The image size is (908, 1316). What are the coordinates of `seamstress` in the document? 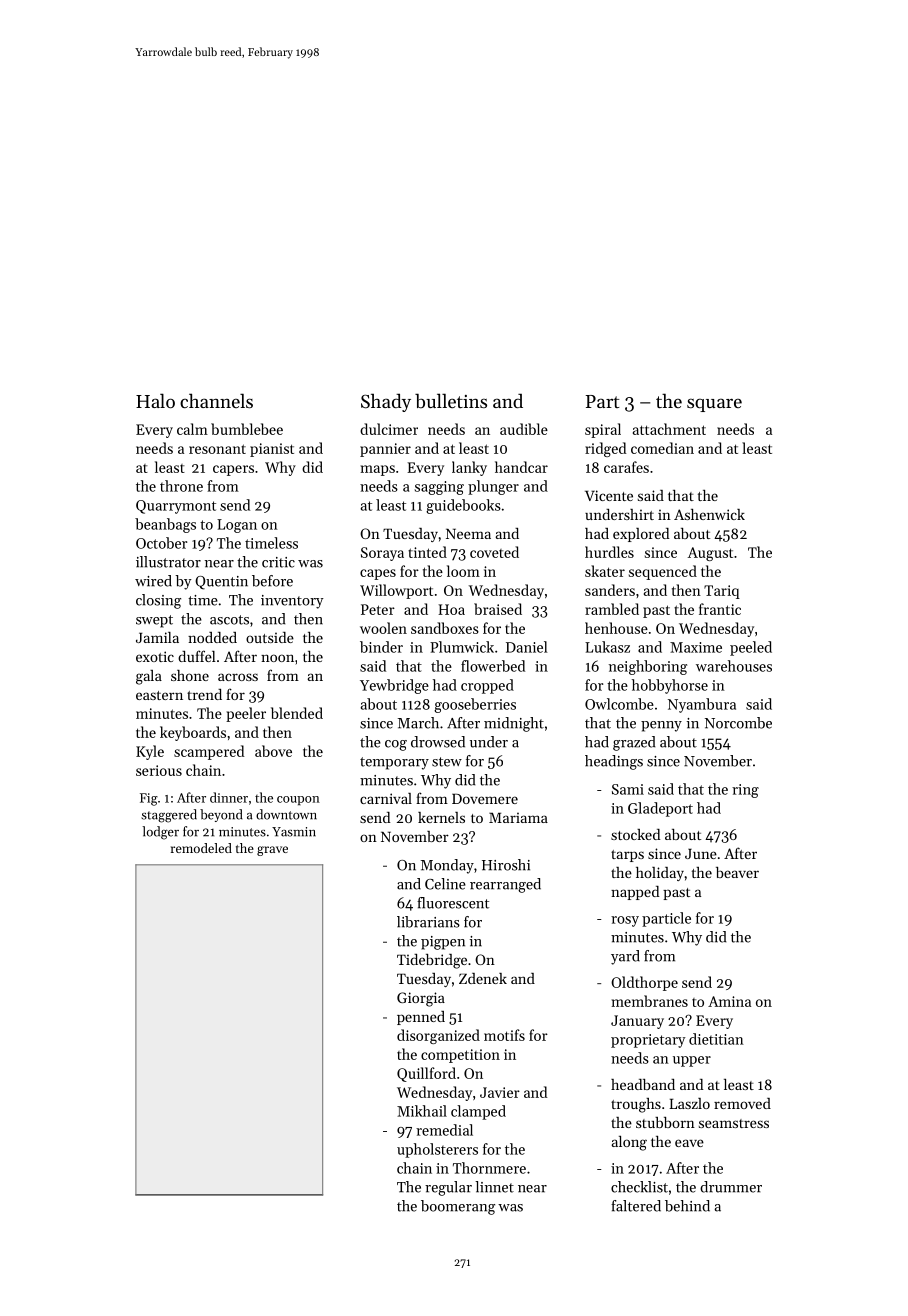 It's located at (734, 1123).
